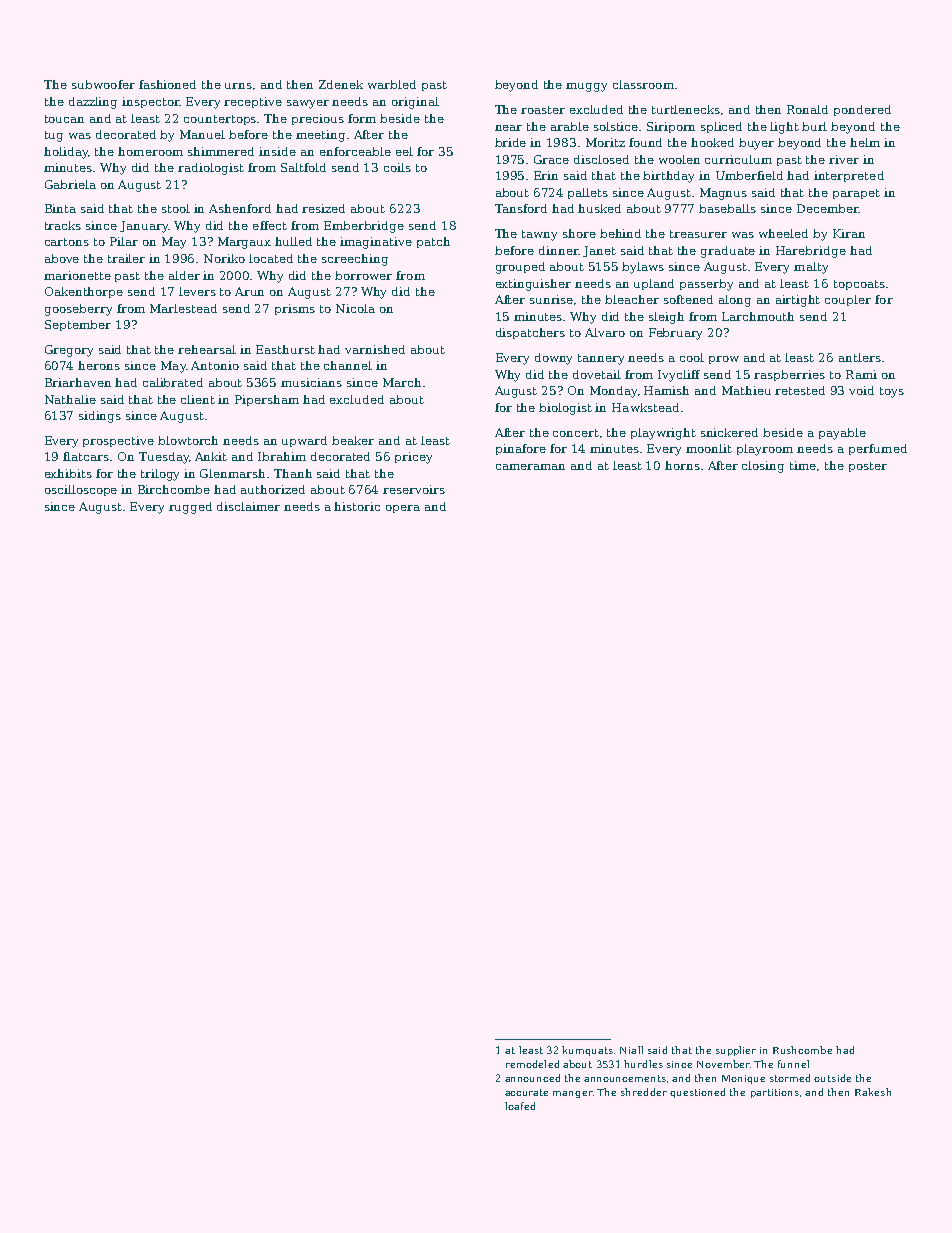 The height and width of the screenshot is (1233, 952). I want to click on classroom, so click(643, 84).
